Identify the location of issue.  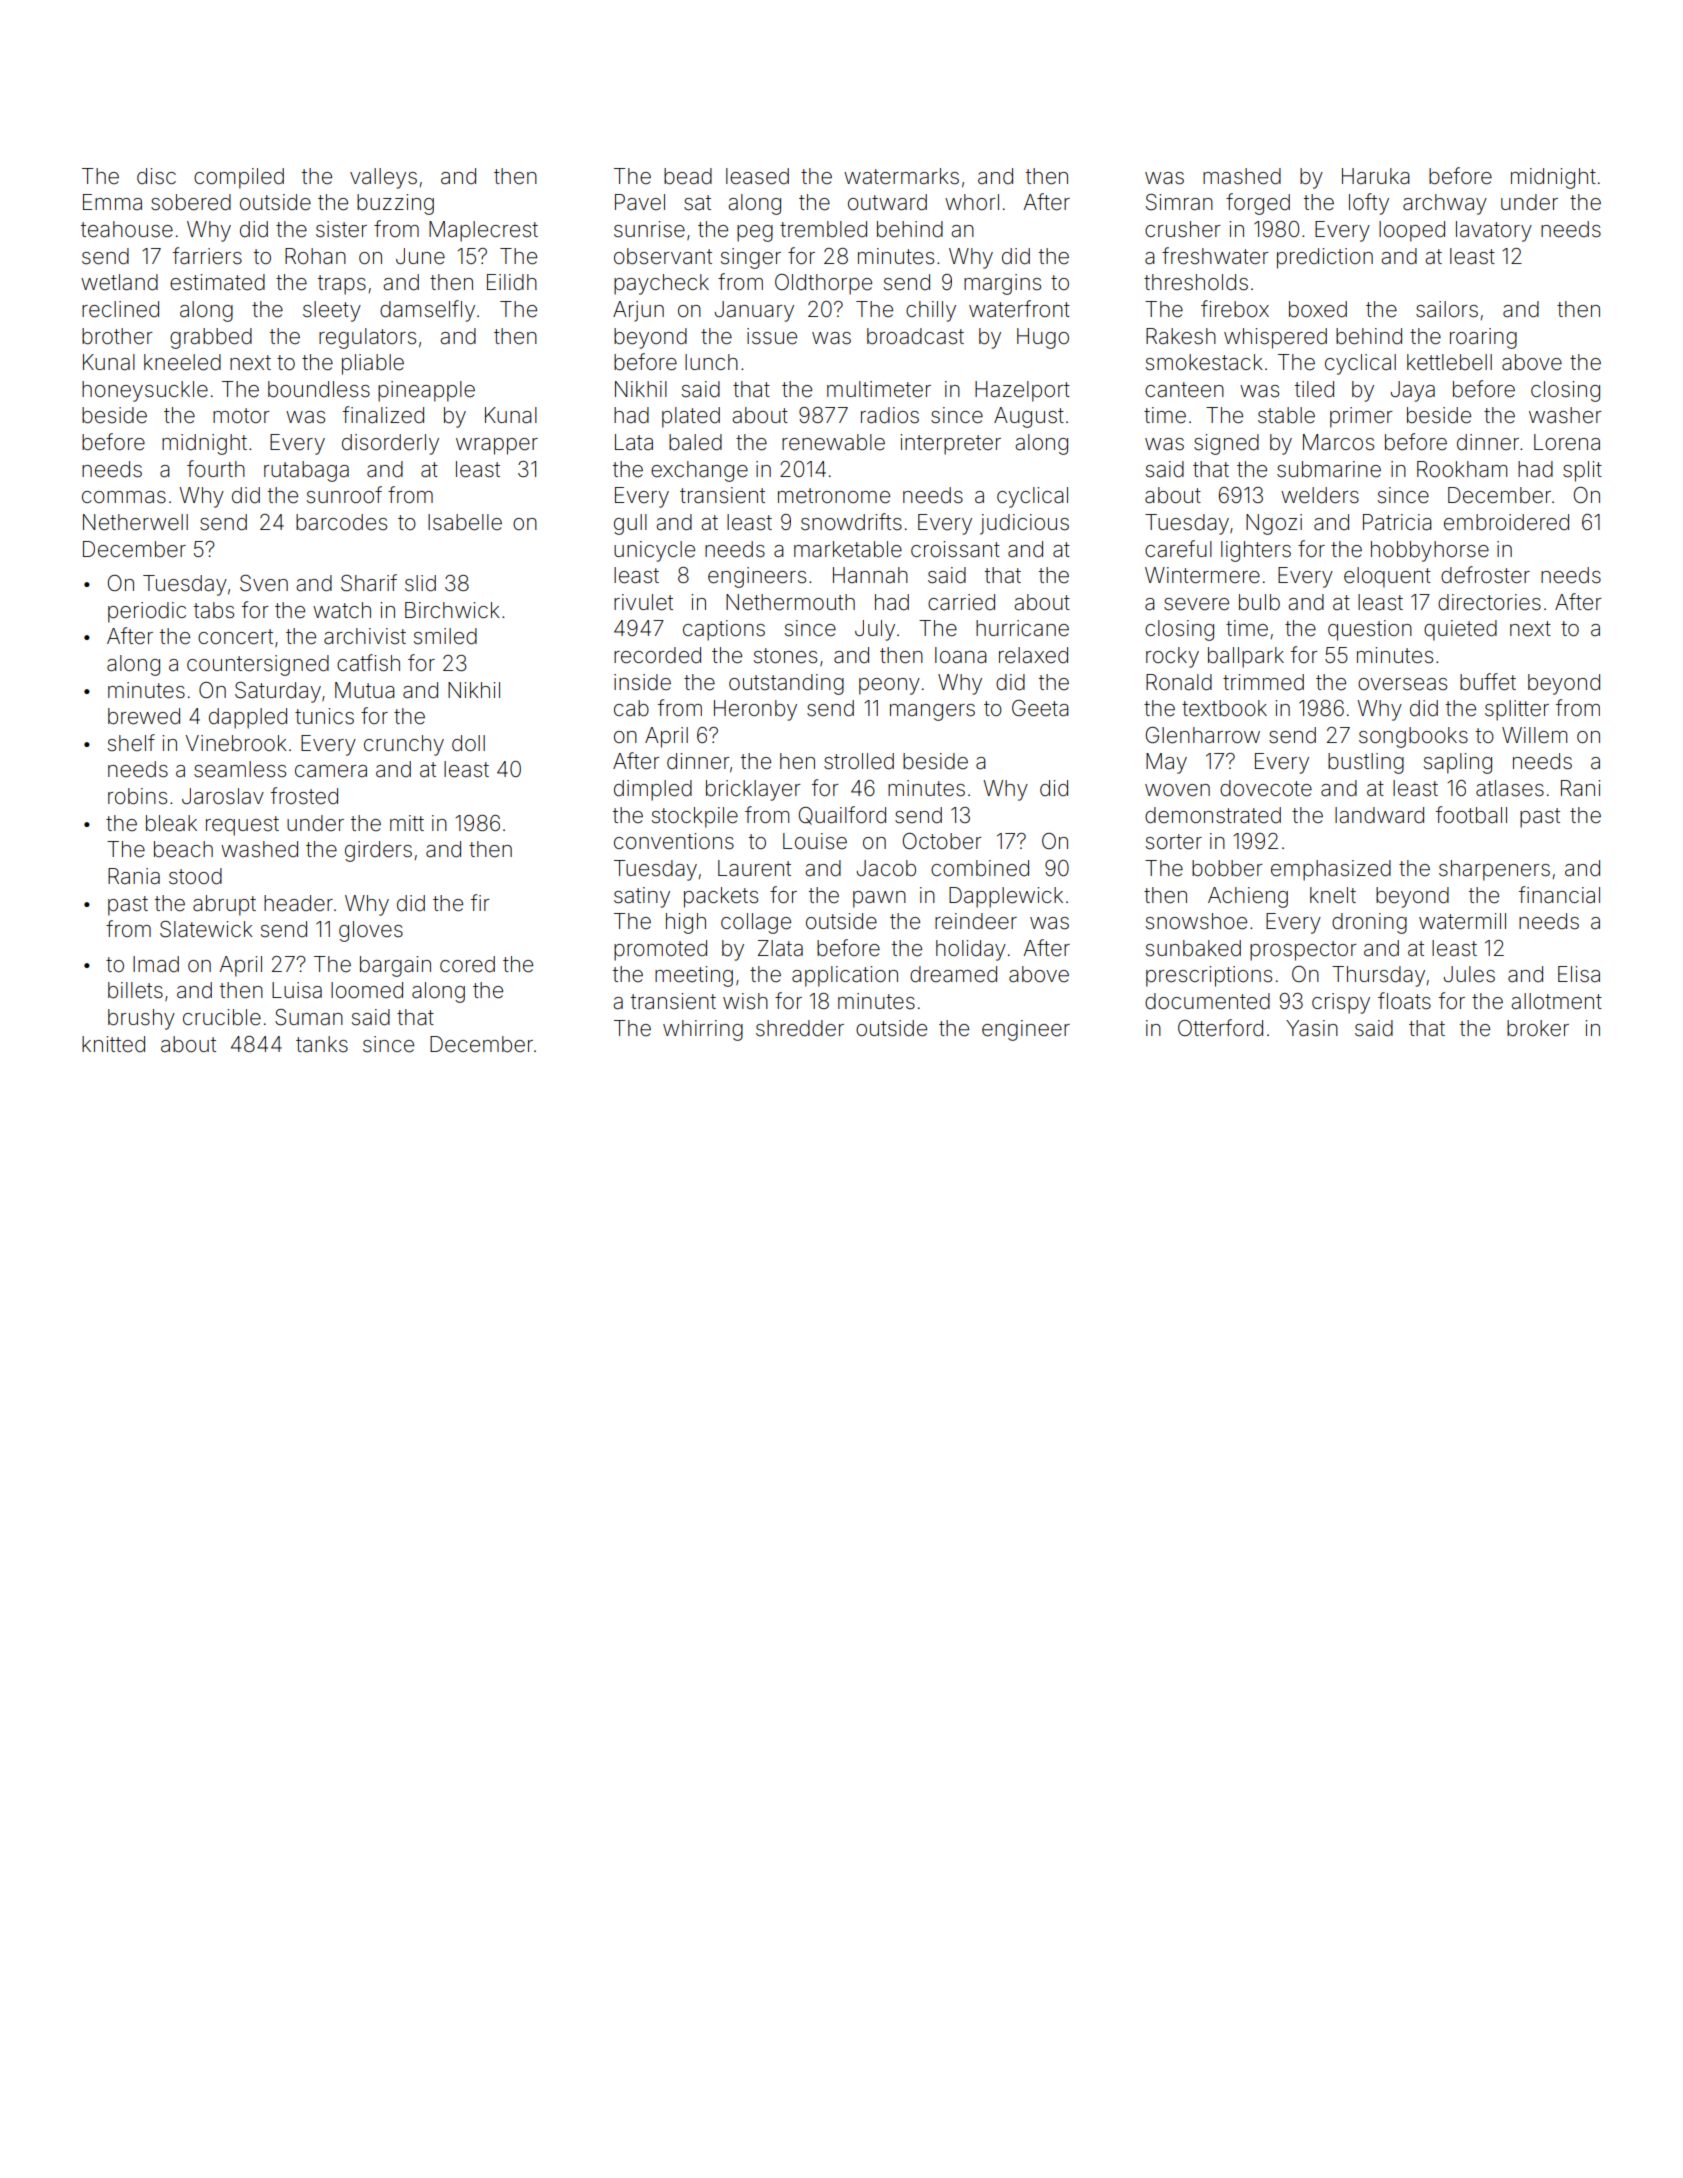
(772, 336).
